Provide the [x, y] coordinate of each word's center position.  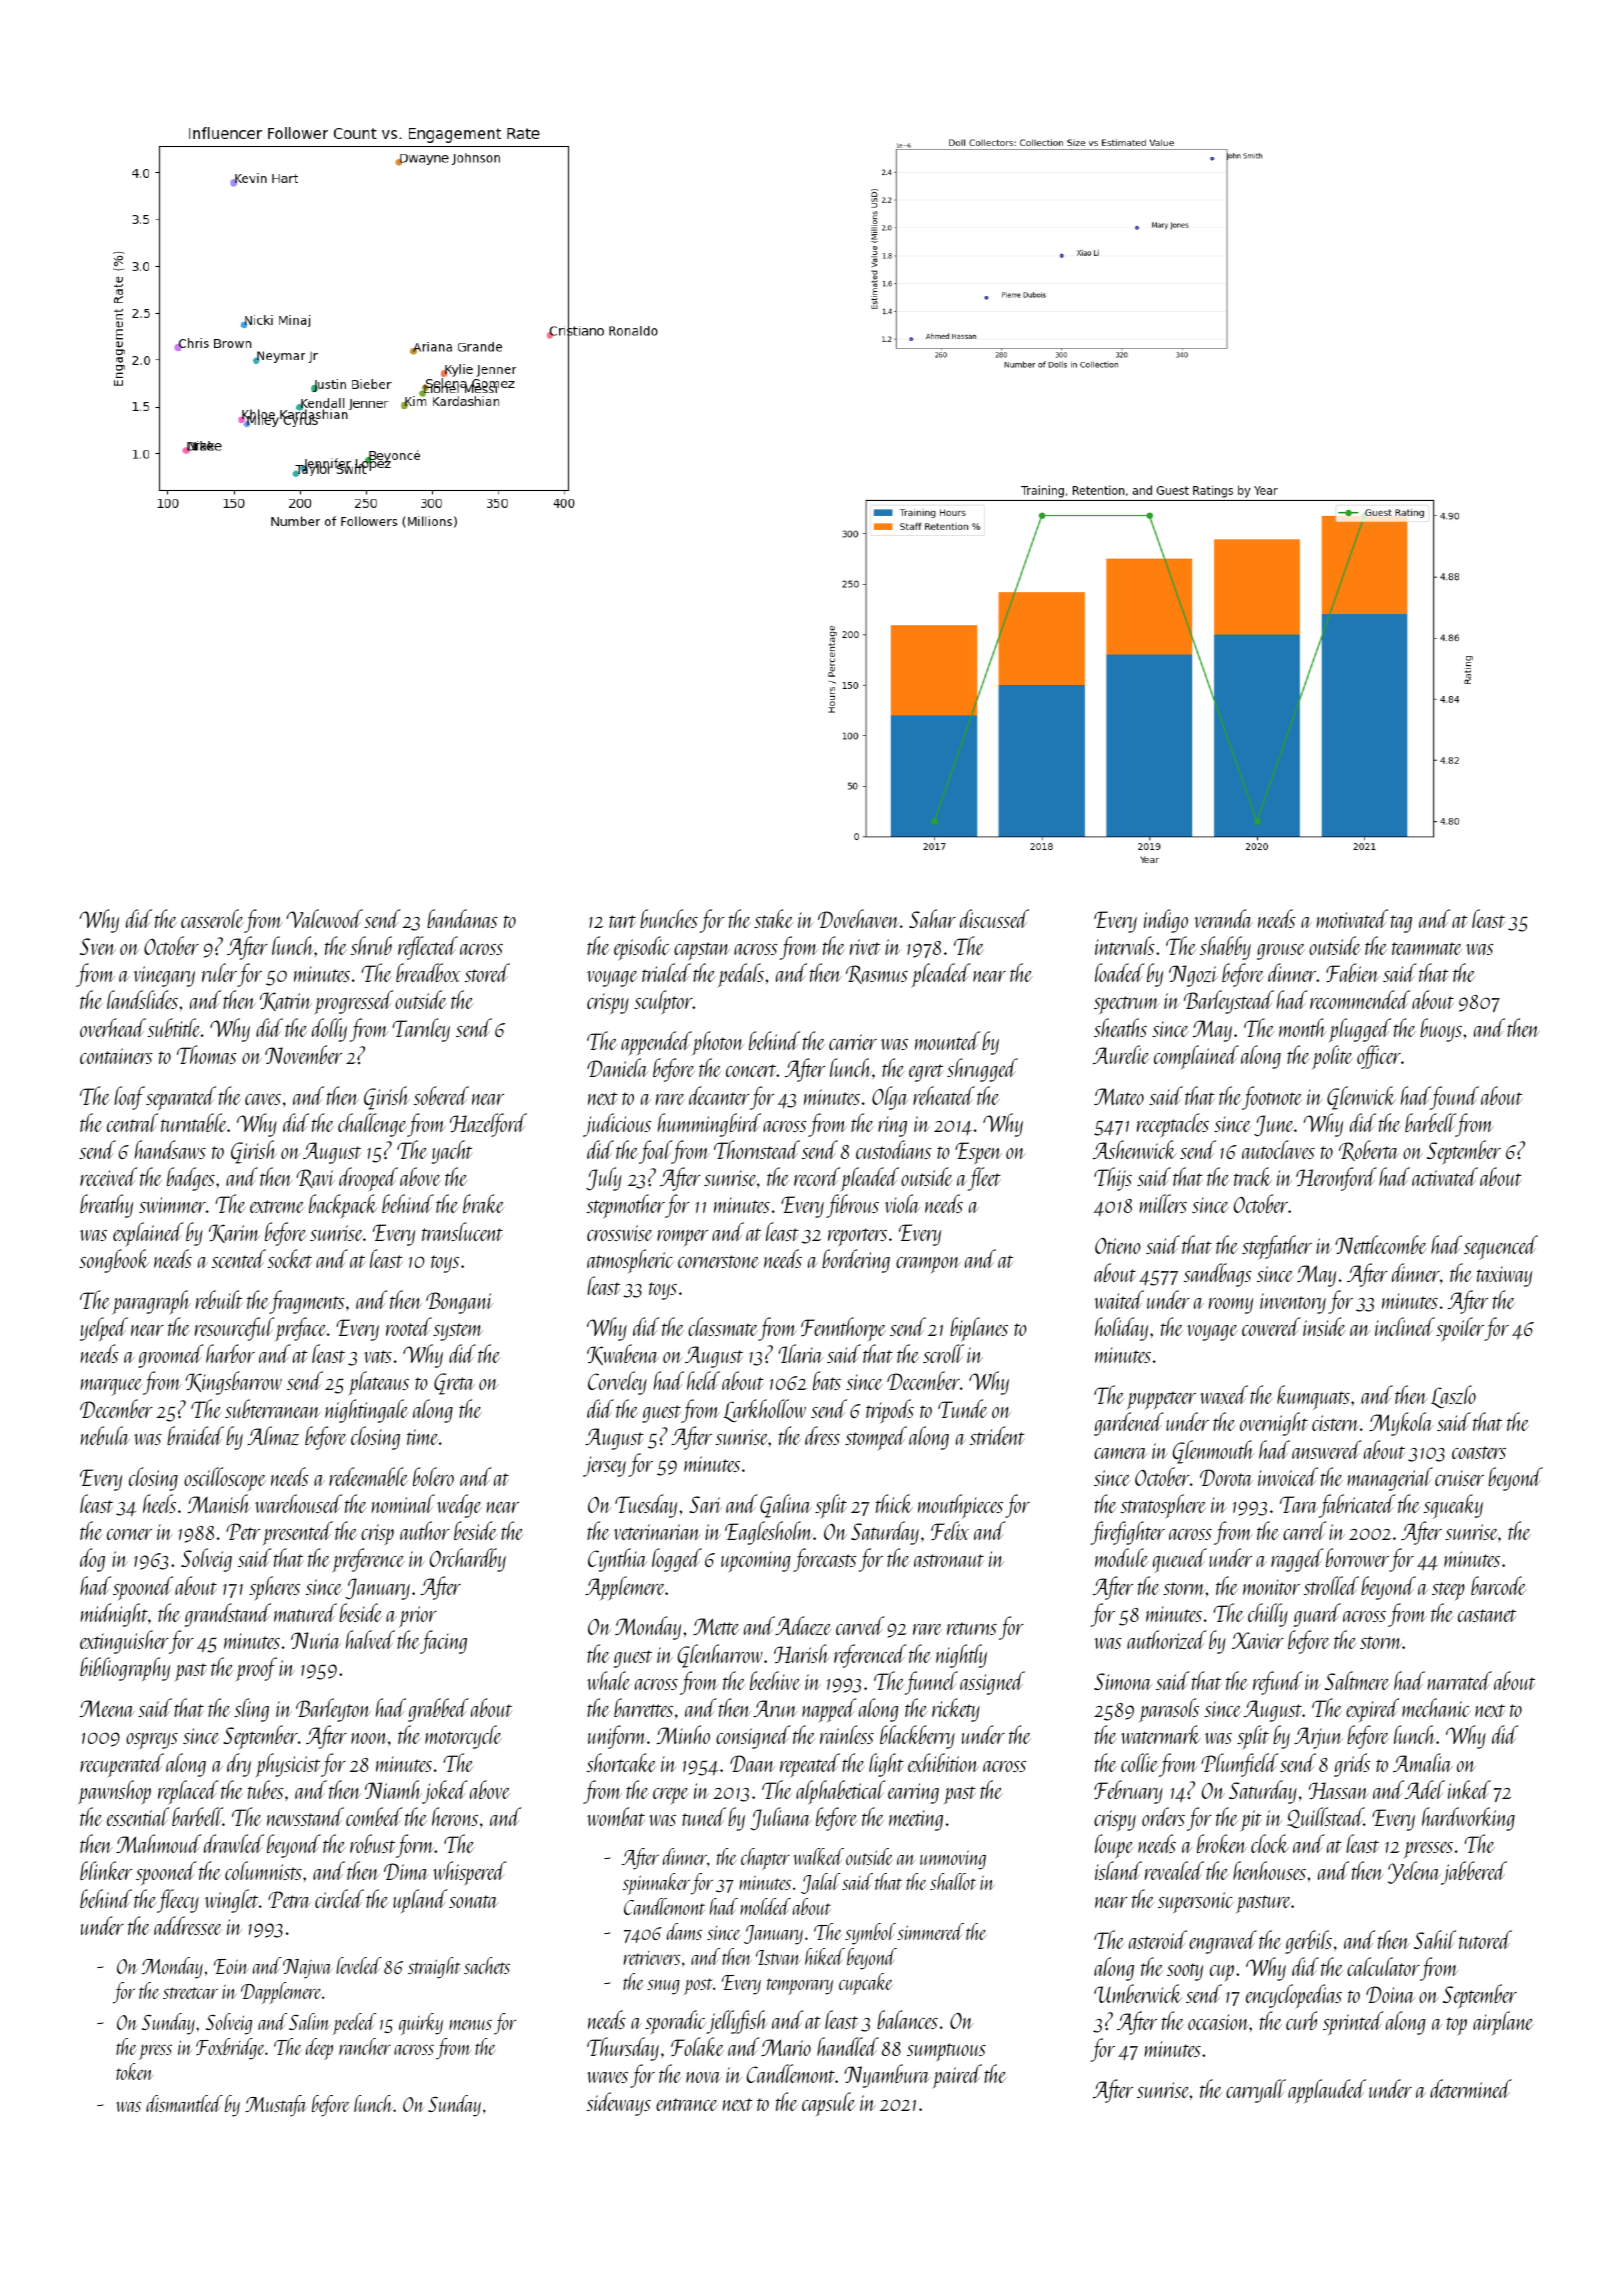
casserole [212, 918]
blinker [106, 1870]
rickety [956, 1710]
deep [319, 2049]
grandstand [228, 1615]
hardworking [1468, 1819]
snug [663, 1987]
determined [1471, 2088]
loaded [1120, 972]
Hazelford [488, 1125]
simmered [930, 1931]
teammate [1427, 948]
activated [1445, 1176]
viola [902, 1203]
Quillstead [1325, 1817]
